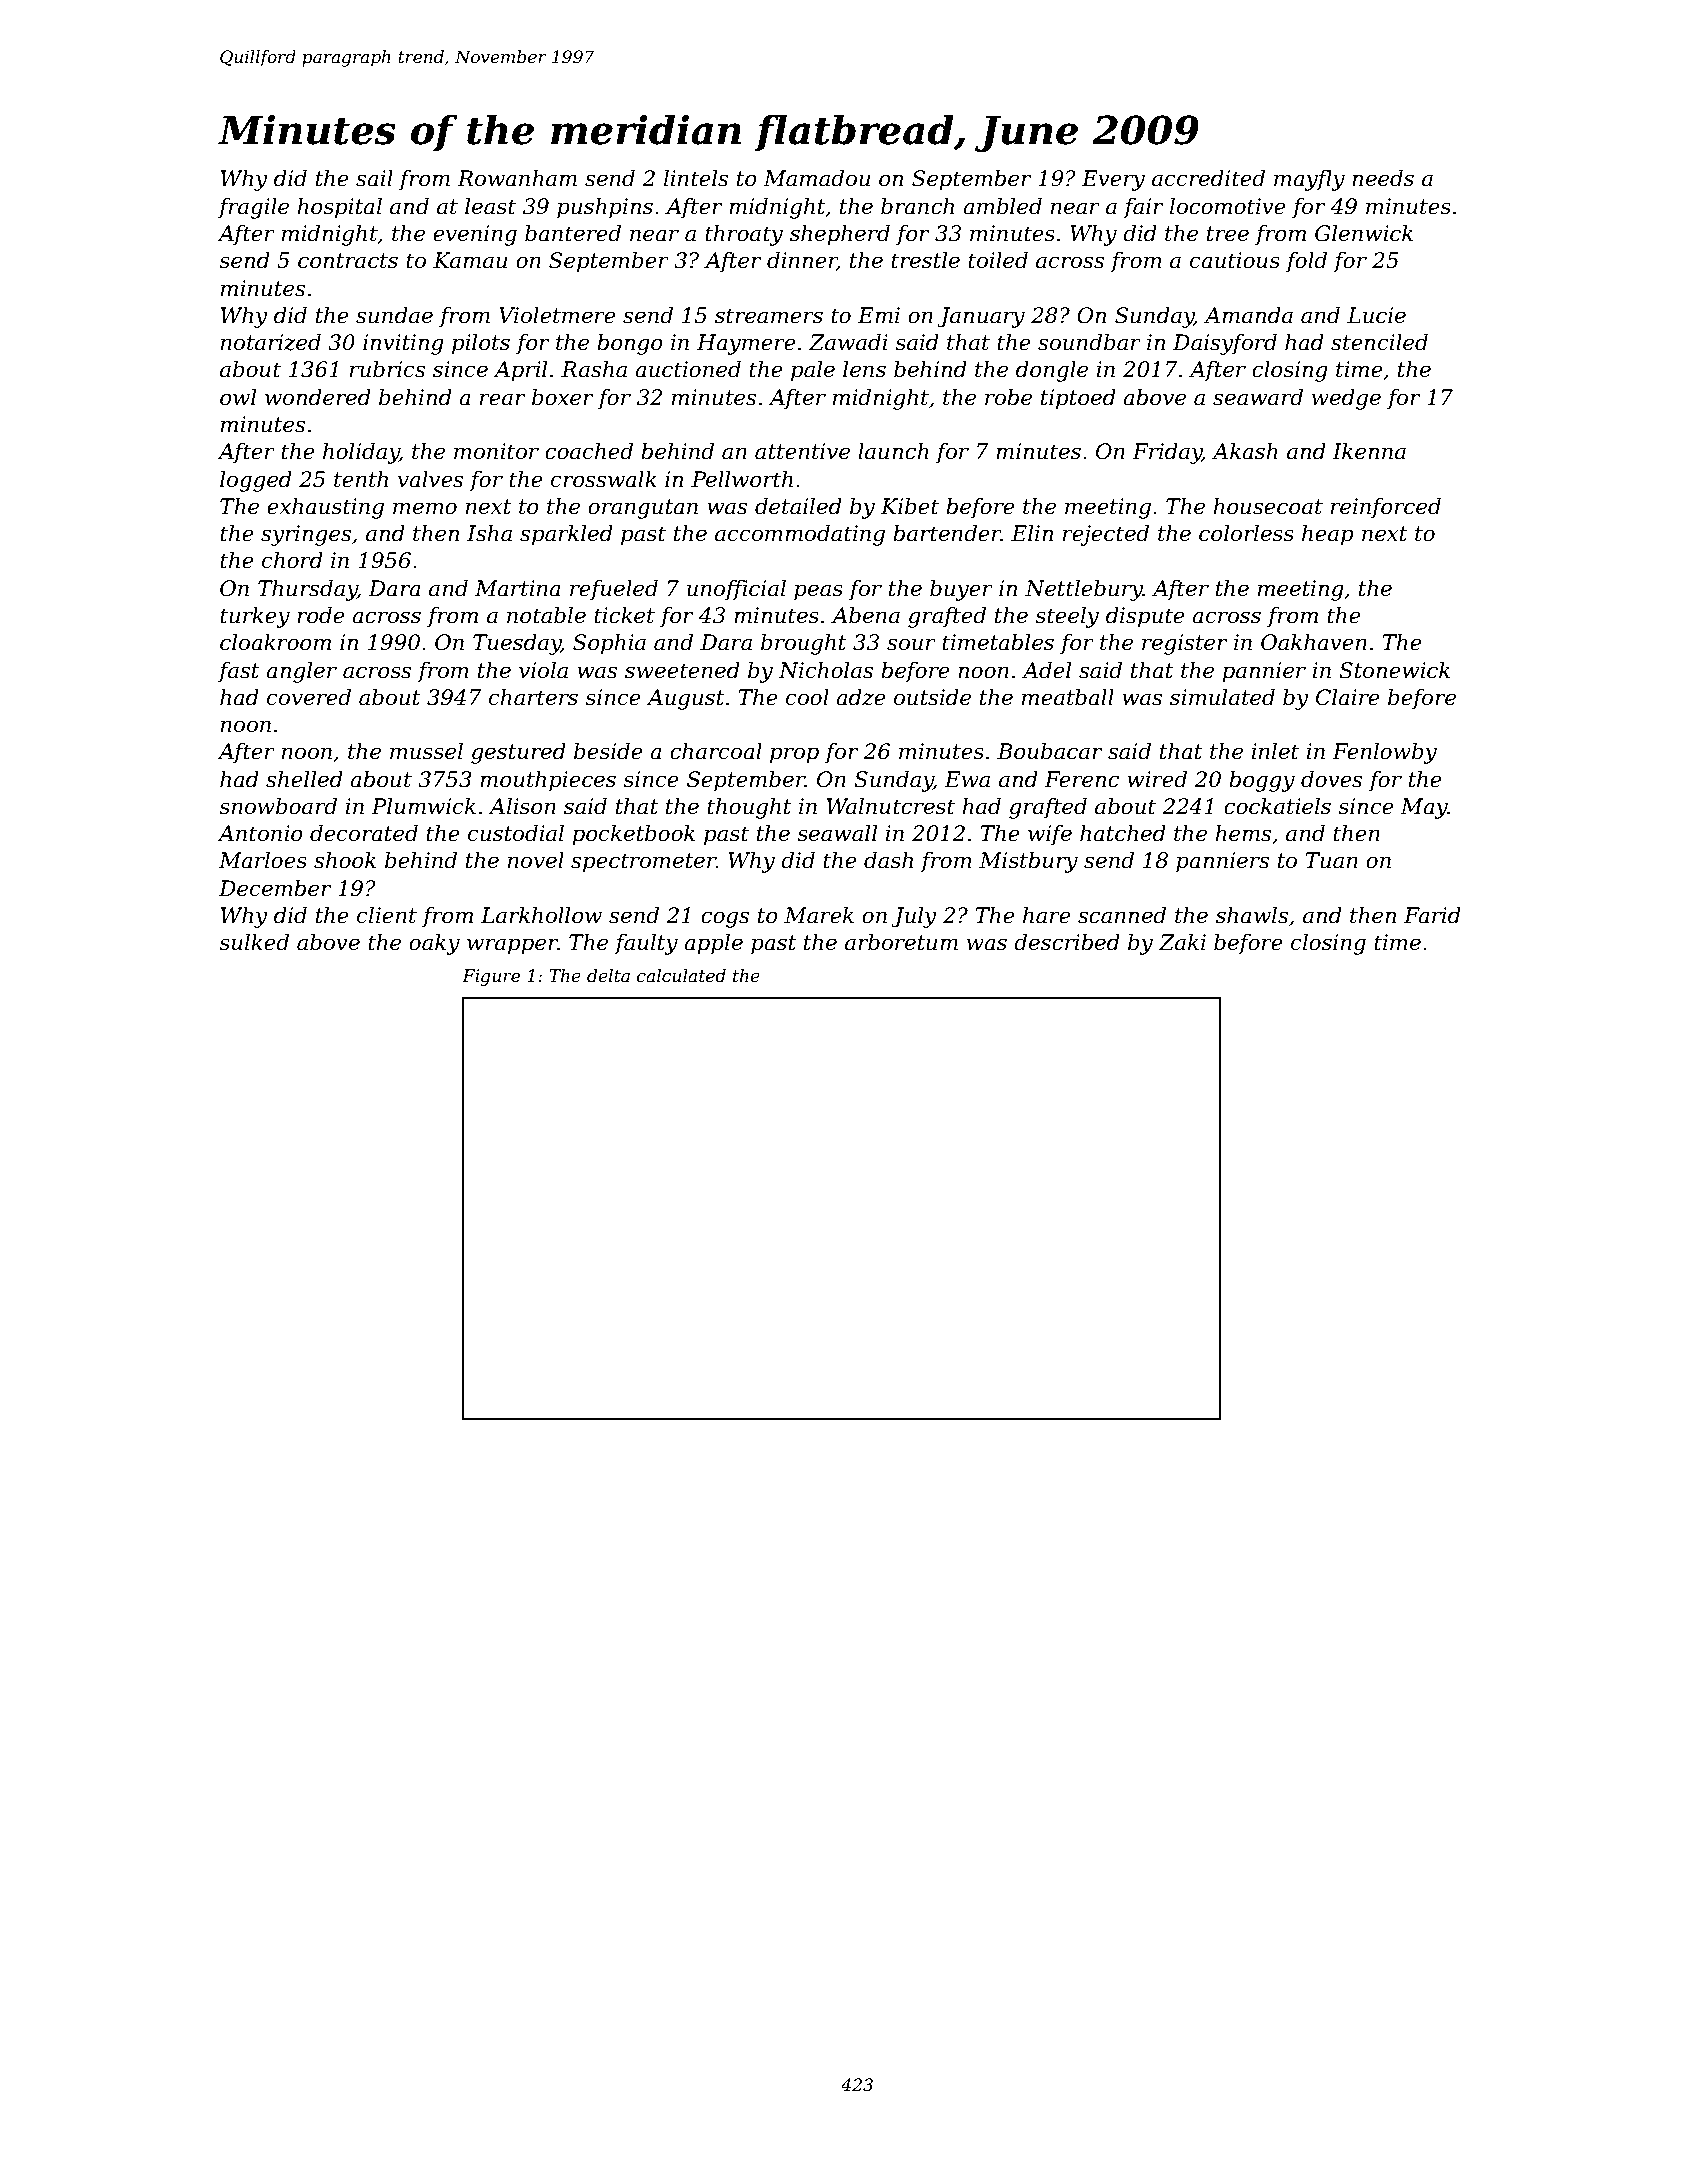 The image size is (1683, 2178). I want to click on sulked, so click(254, 942).
